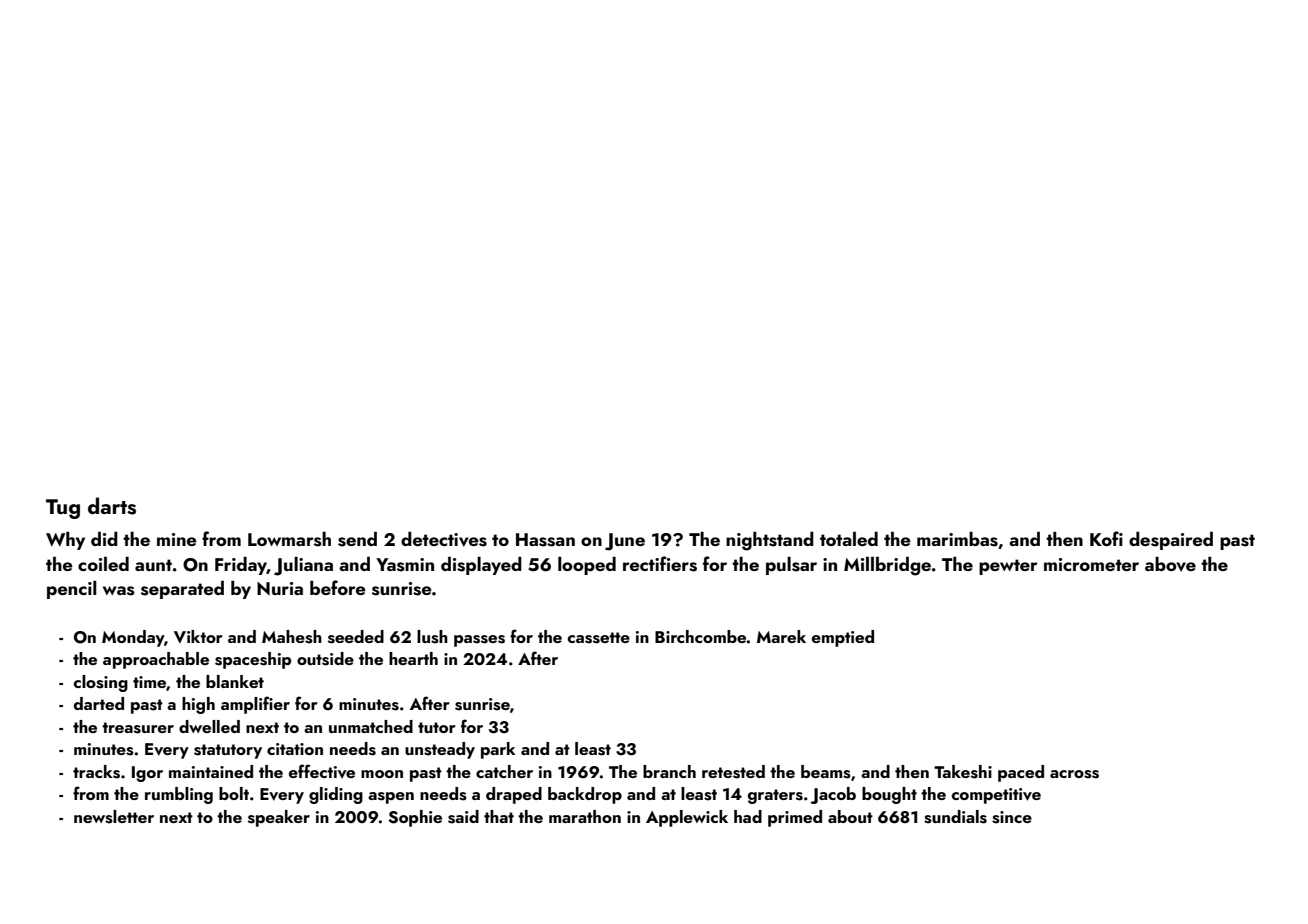  What do you see at coordinates (481, 566) in the screenshot?
I see `displayed` at bounding box center [481, 566].
